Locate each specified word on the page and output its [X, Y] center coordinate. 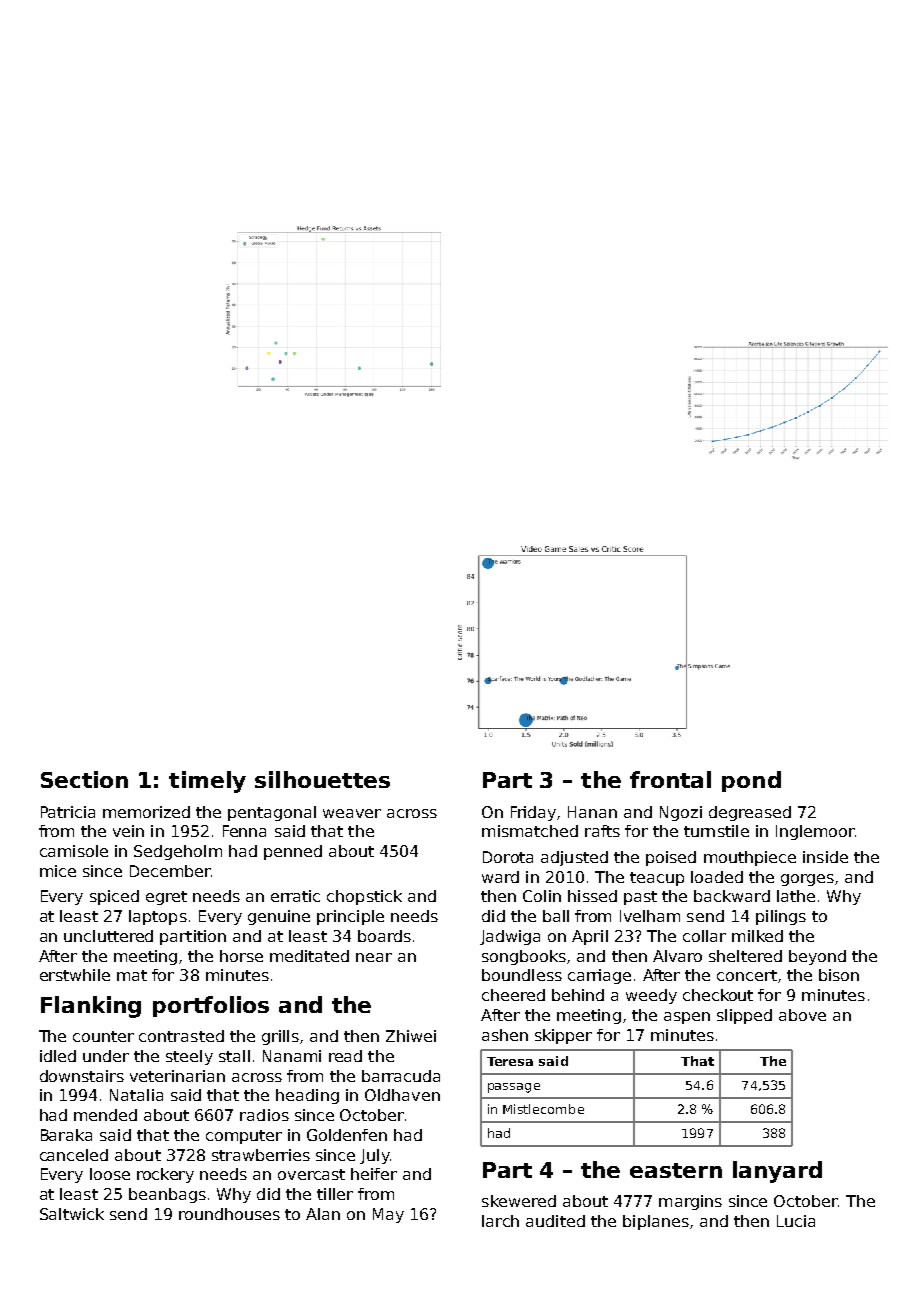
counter [103, 1036]
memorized [146, 812]
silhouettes [322, 779]
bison [839, 975]
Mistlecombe [543, 1109]
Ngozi [681, 813]
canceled [74, 1155]
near [374, 957]
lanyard [777, 1172]
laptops [158, 917]
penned [293, 852]
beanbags [167, 1195]
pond [751, 781]
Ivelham [650, 916]
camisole [74, 851]
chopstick [364, 897]
